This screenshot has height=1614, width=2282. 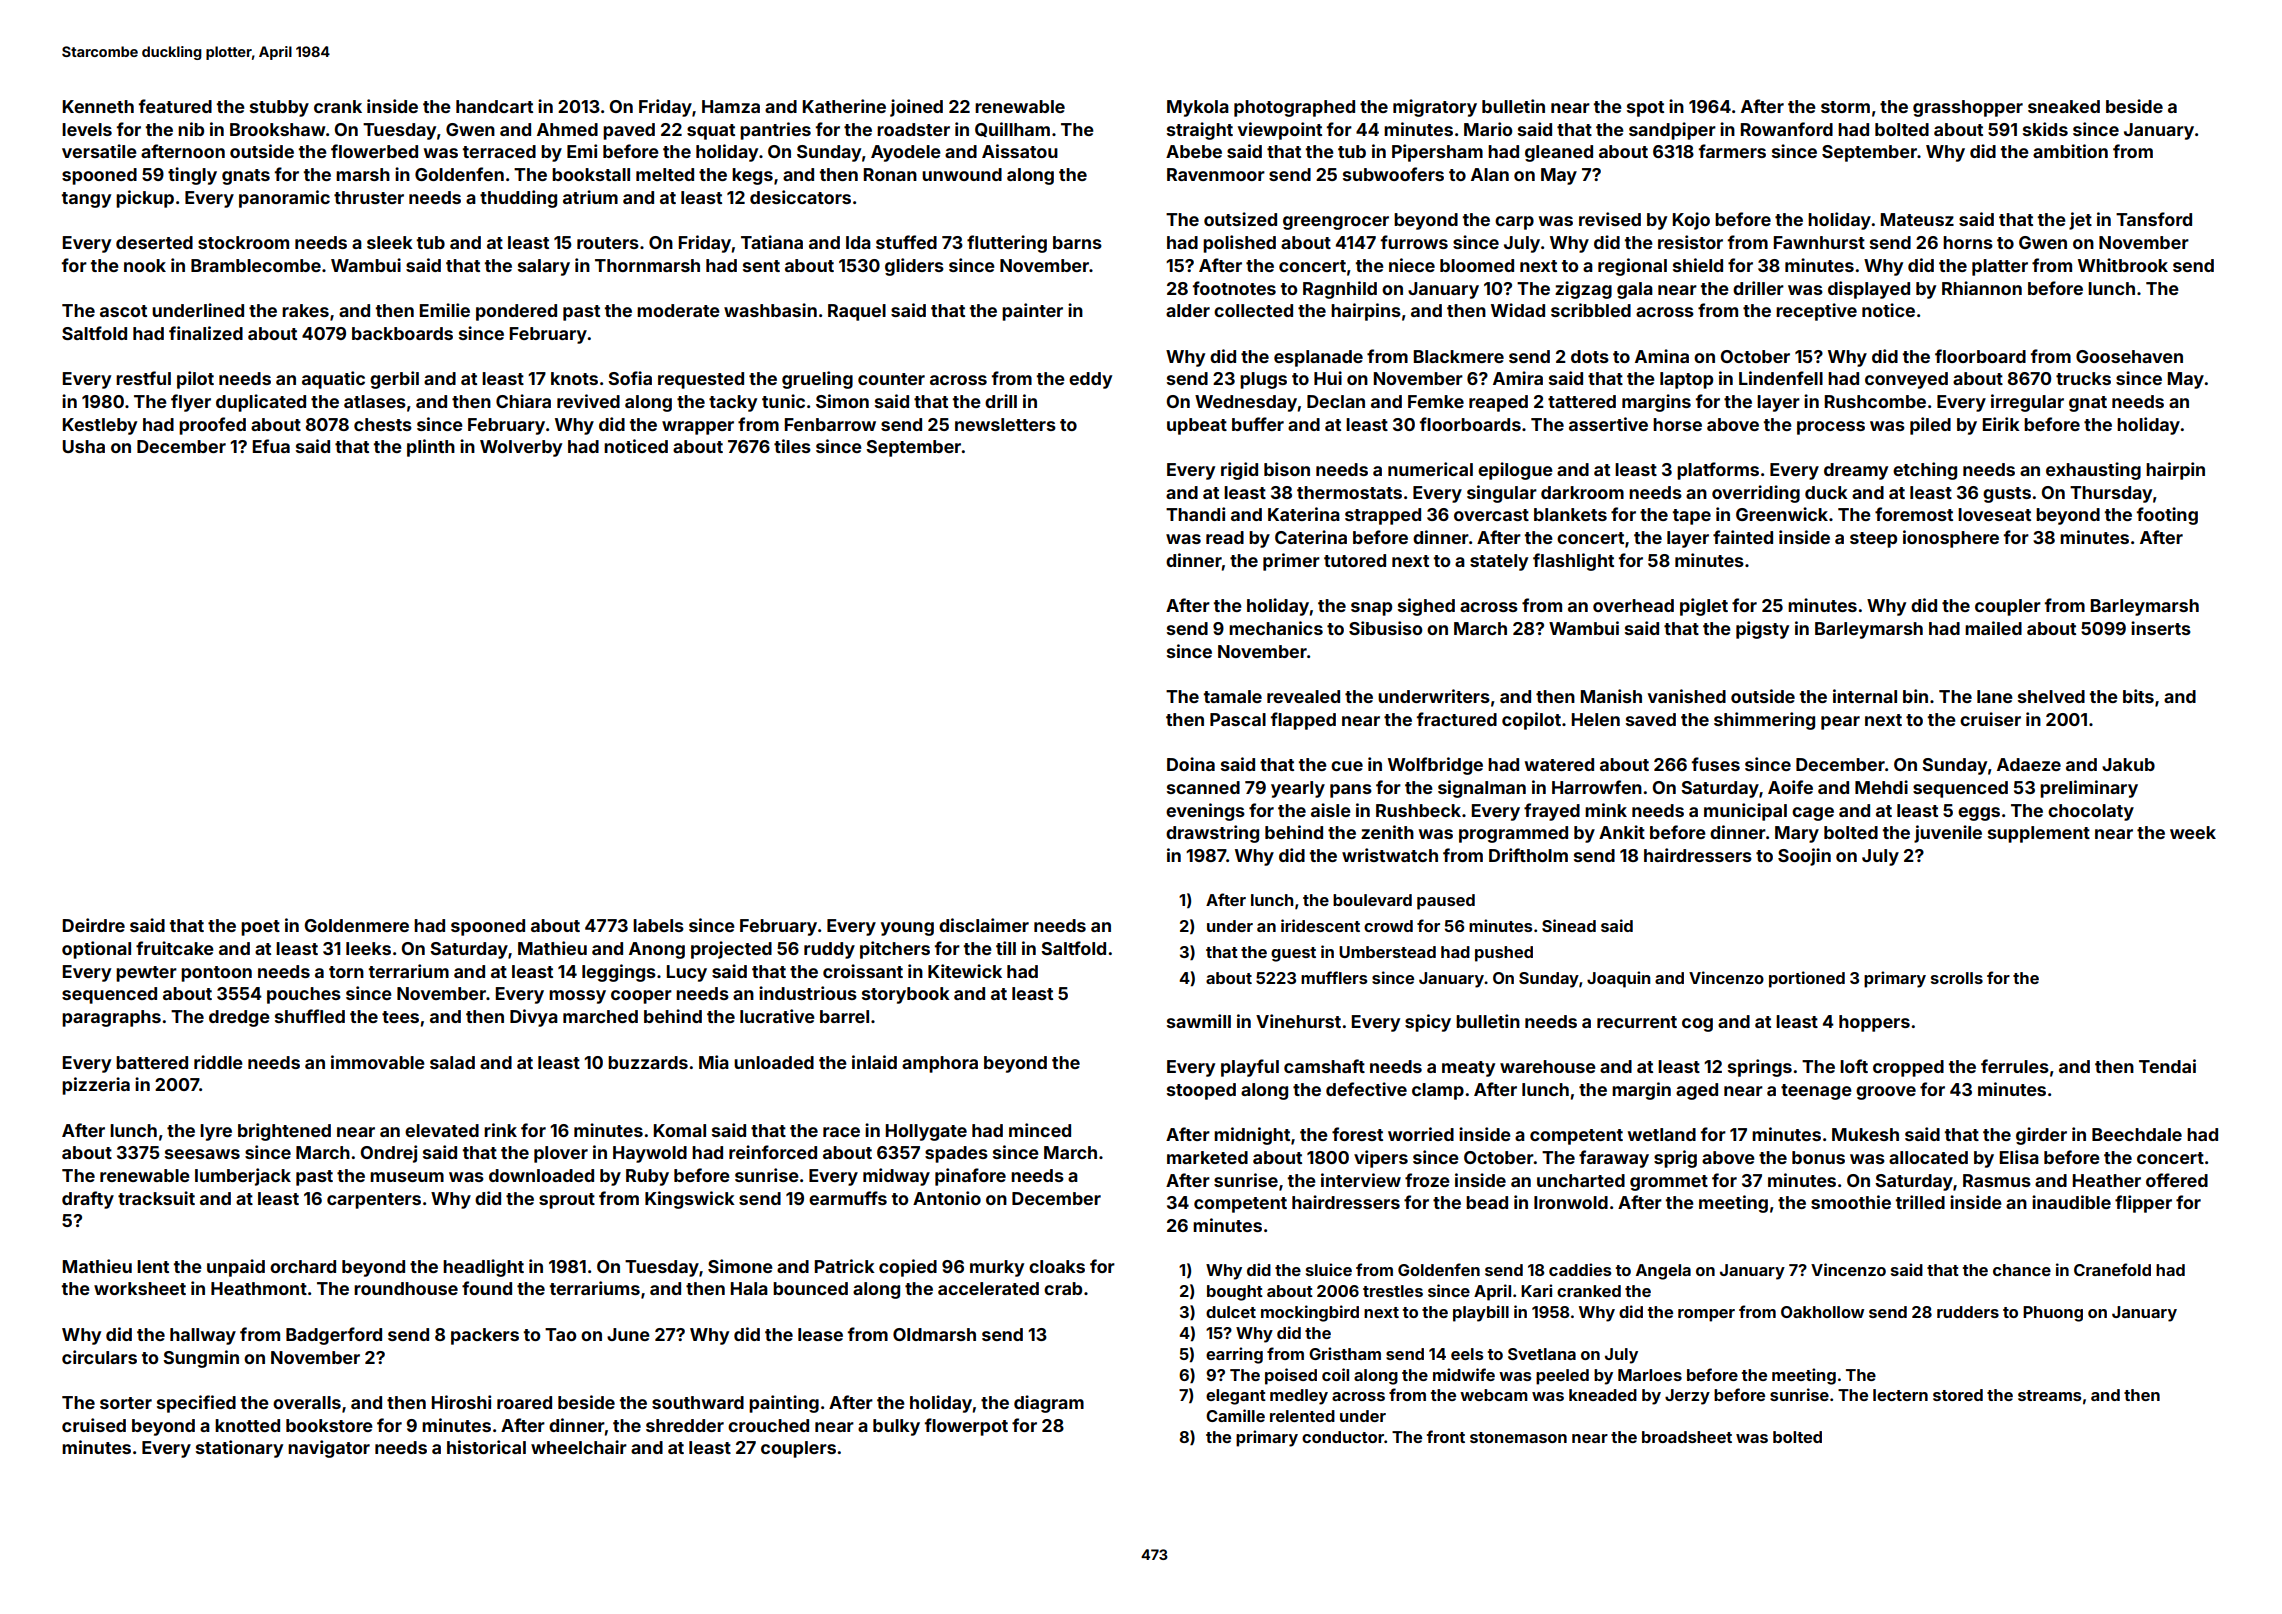 What do you see at coordinates (83, 446) in the screenshot?
I see `Usha` at bounding box center [83, 446].
